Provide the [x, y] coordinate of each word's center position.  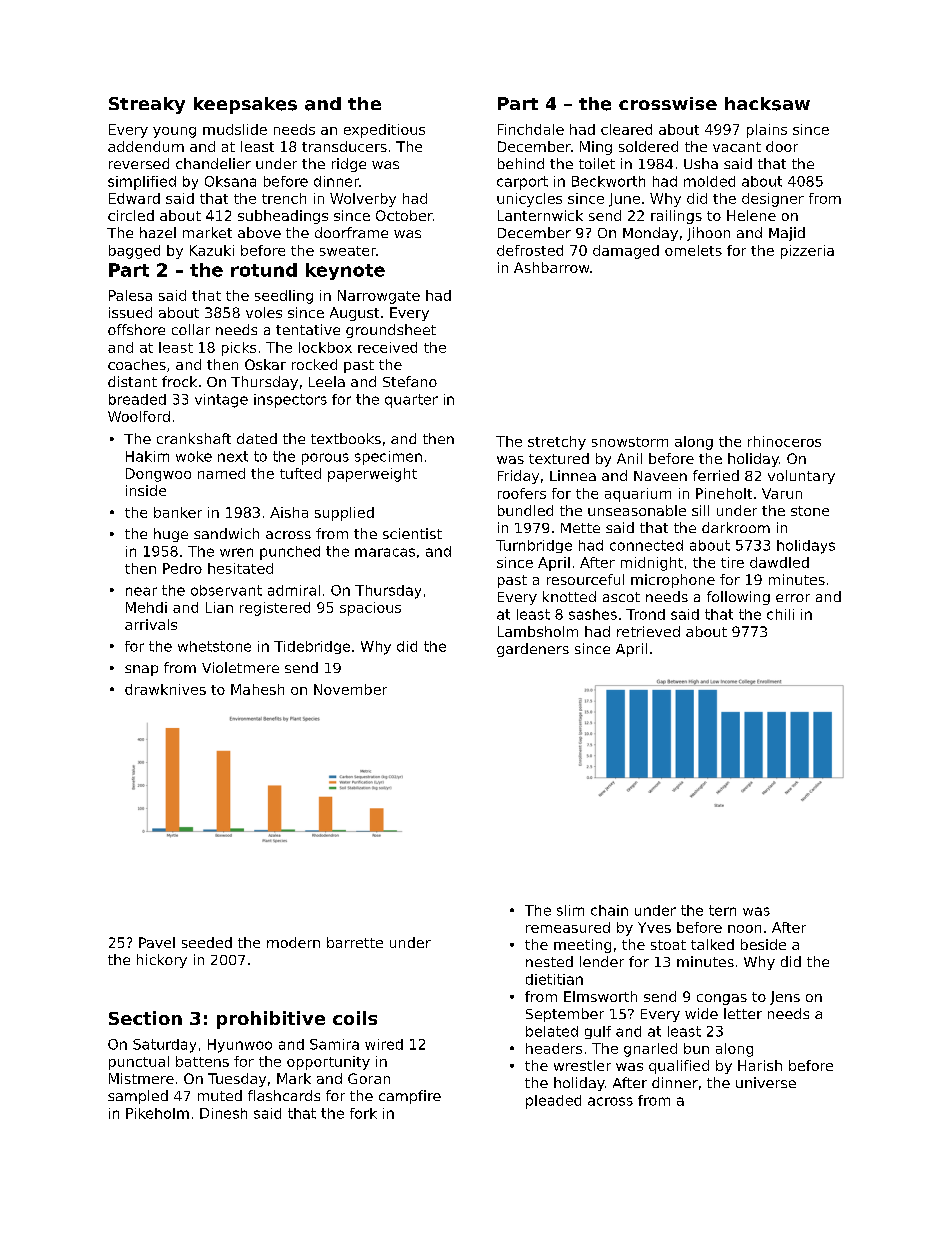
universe [766, 1082]
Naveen [660, 476]
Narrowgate [379, 297]
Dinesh [223, 1113]
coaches [137, 364]
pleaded [553, 1102]
